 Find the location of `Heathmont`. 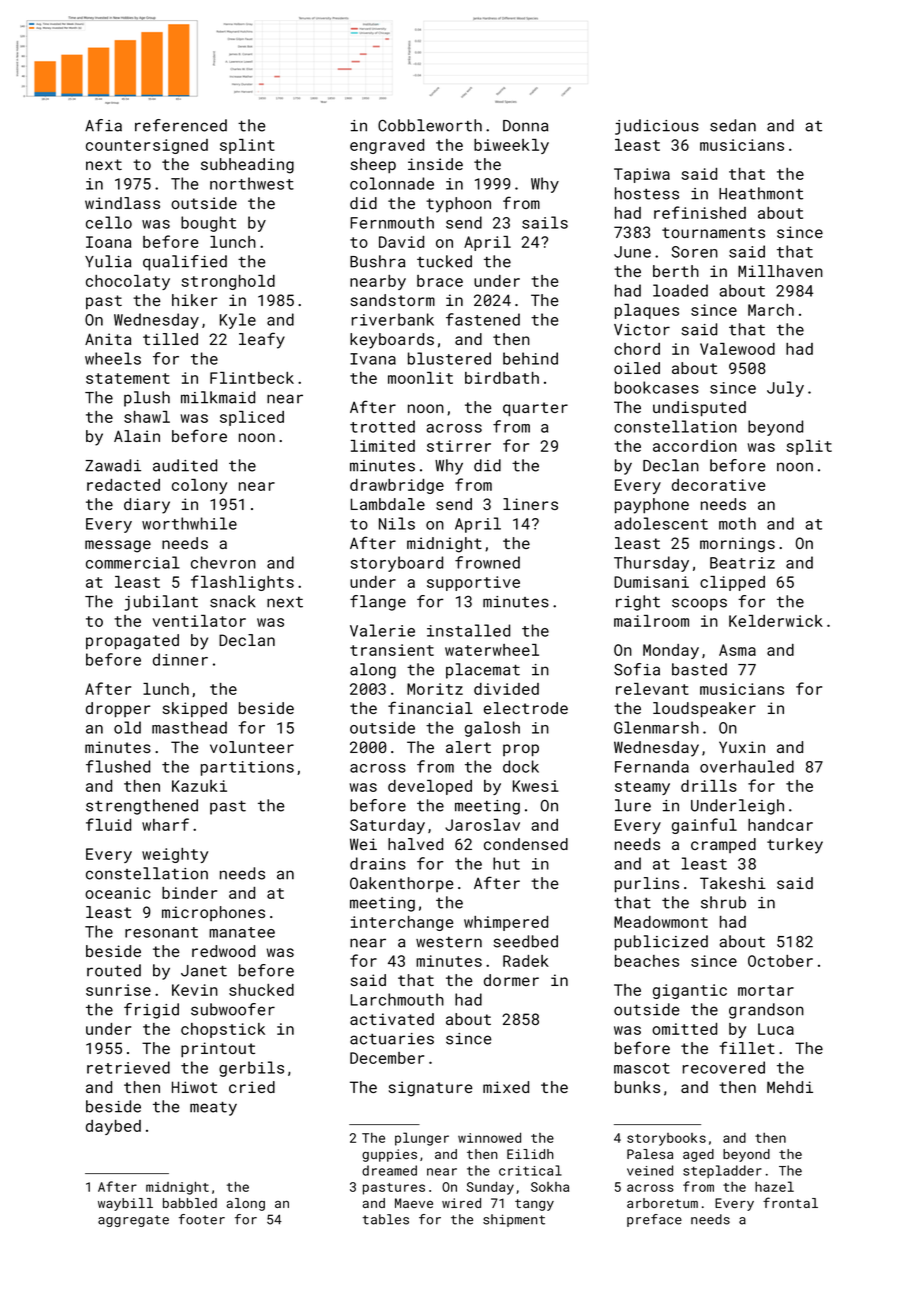

Heathmont is located at coordinates (761, 193).
